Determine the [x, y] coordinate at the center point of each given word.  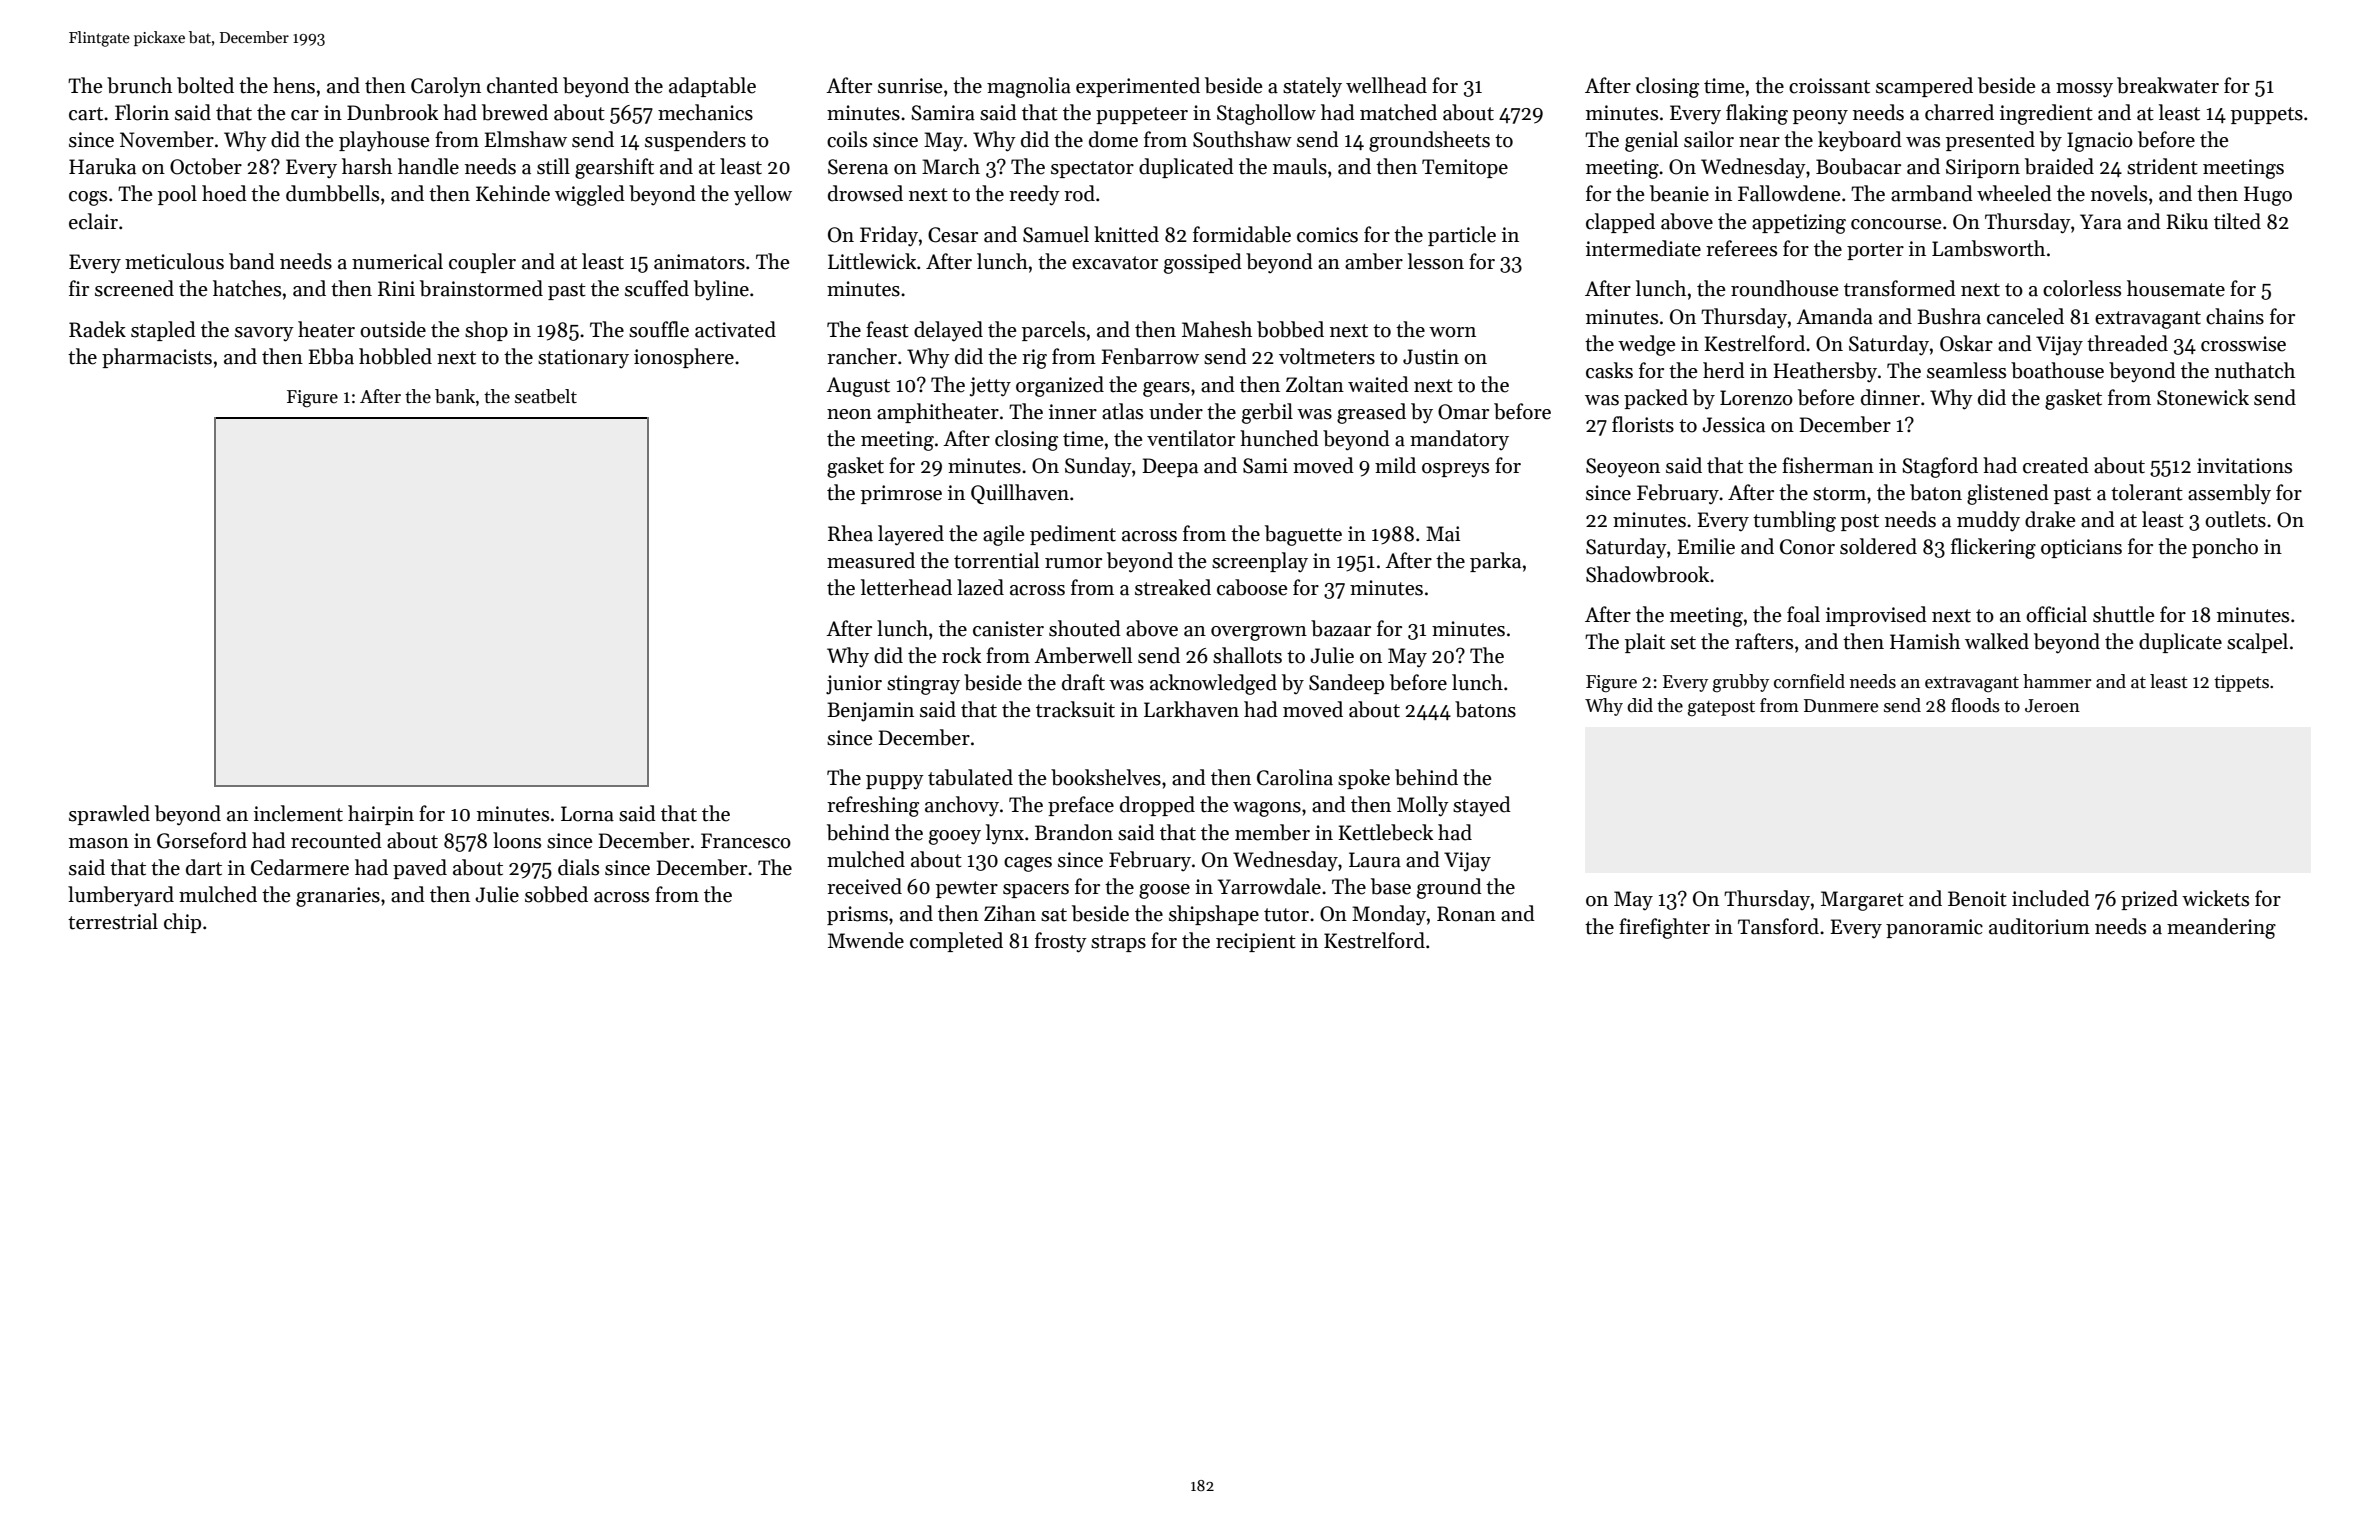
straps [1118, 943]
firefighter [1664, 928]
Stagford [1940, 467]
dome [1113, 139]
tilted [2237, 221]
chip [182, 923]
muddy [1988, 521]
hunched [1279, 438]
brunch [139, 85]
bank [455, 396]
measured [871, 560]
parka [1495, 562]
